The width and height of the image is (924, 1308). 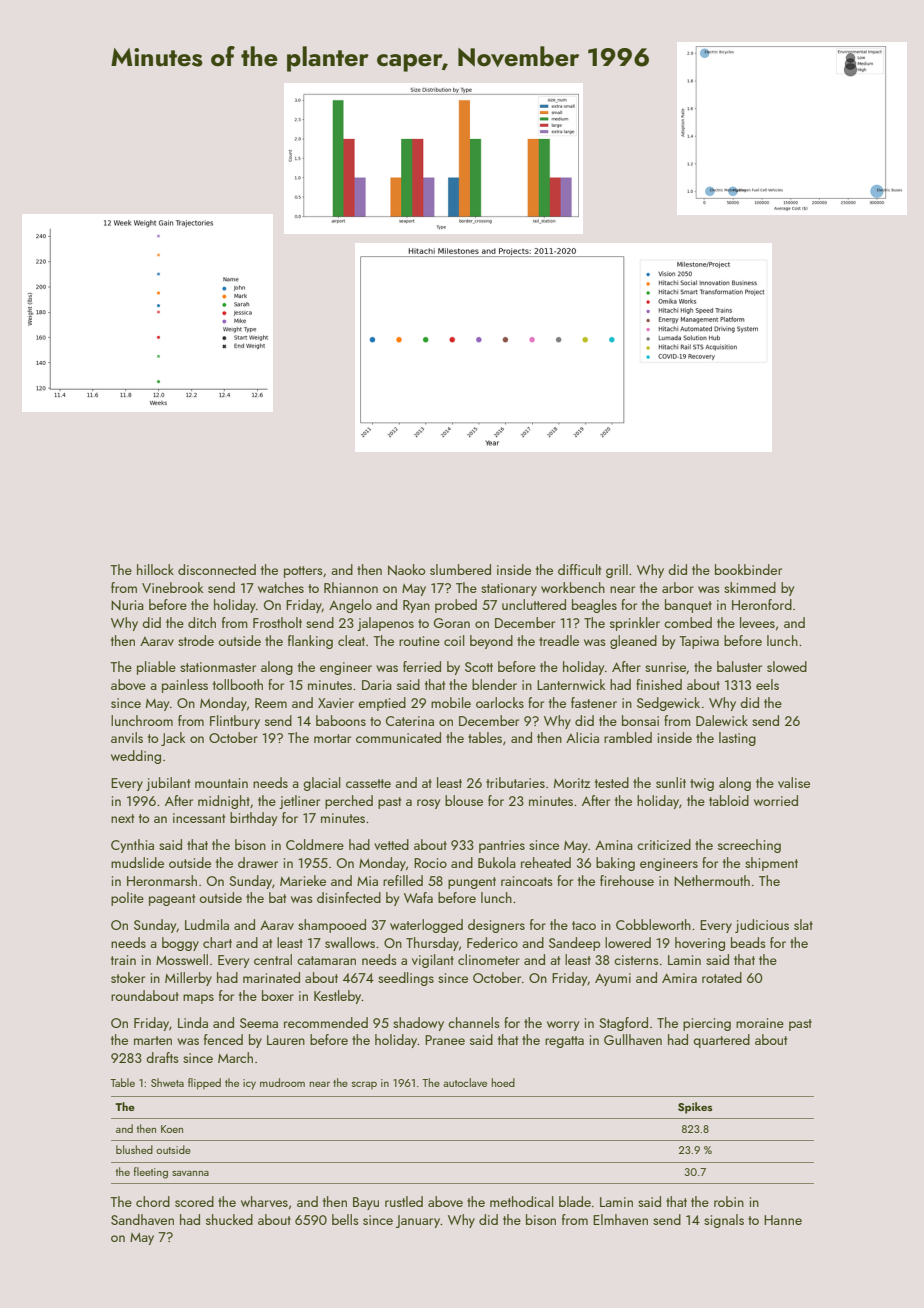 What do you see at coordinates (199, 818) in the image?
I see `incessant` at bounding box center [199, 818].
